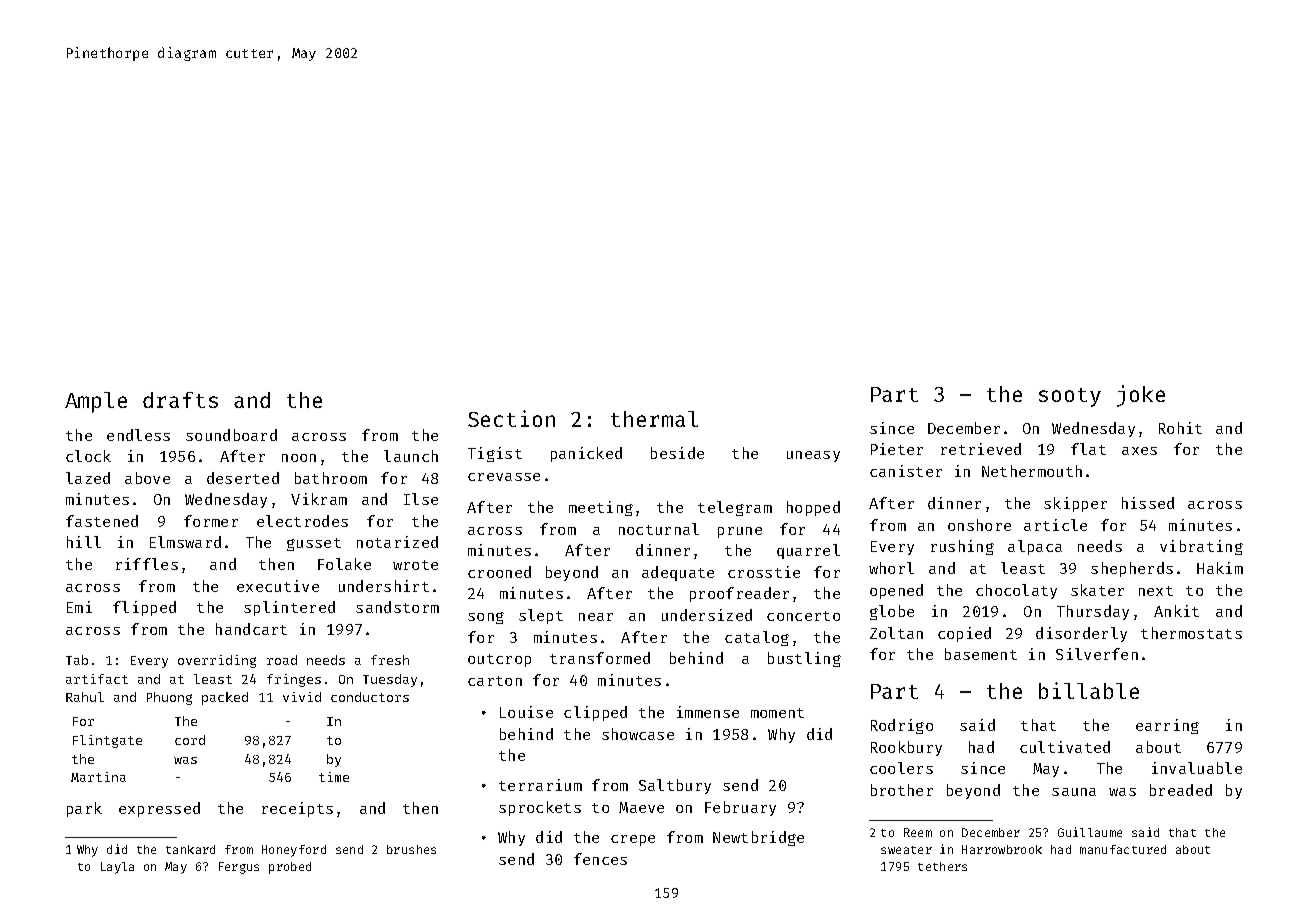 The height and width of the image is (924, 1308). I want to click on Tigist, so click(495, 454).
